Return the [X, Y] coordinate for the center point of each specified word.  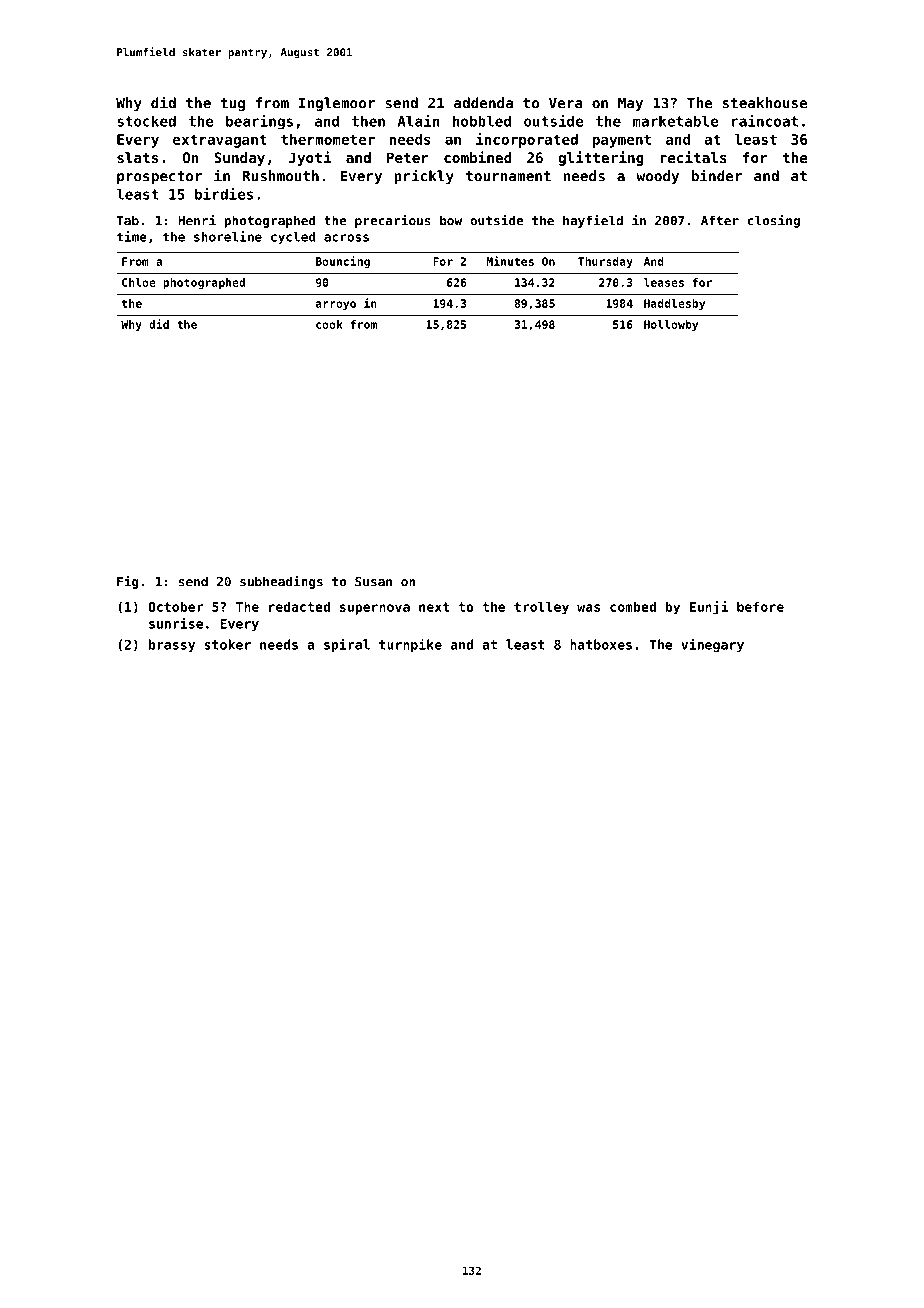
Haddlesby [674, 304]
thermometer [328, 139]
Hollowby [671, 325]
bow [451, 220]
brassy [172, 645]
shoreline [228, 236]
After [720, 220]
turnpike [410, 645]
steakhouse [765, 103]
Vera [565, 103]
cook [329, 324]
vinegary [712, 645]
